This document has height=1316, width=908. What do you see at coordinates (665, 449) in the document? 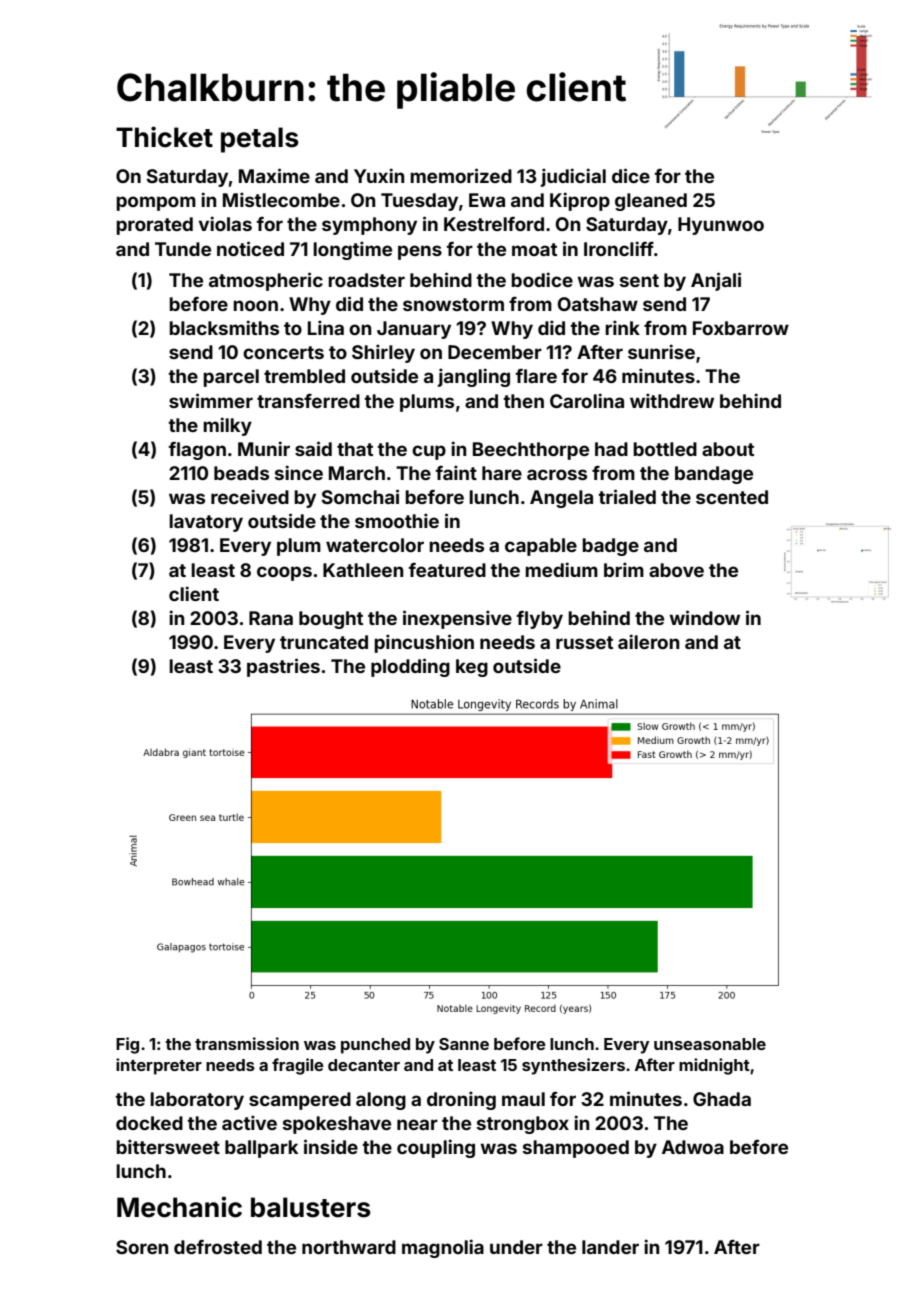
I see `bottled` at bounding box center [665, 449].
